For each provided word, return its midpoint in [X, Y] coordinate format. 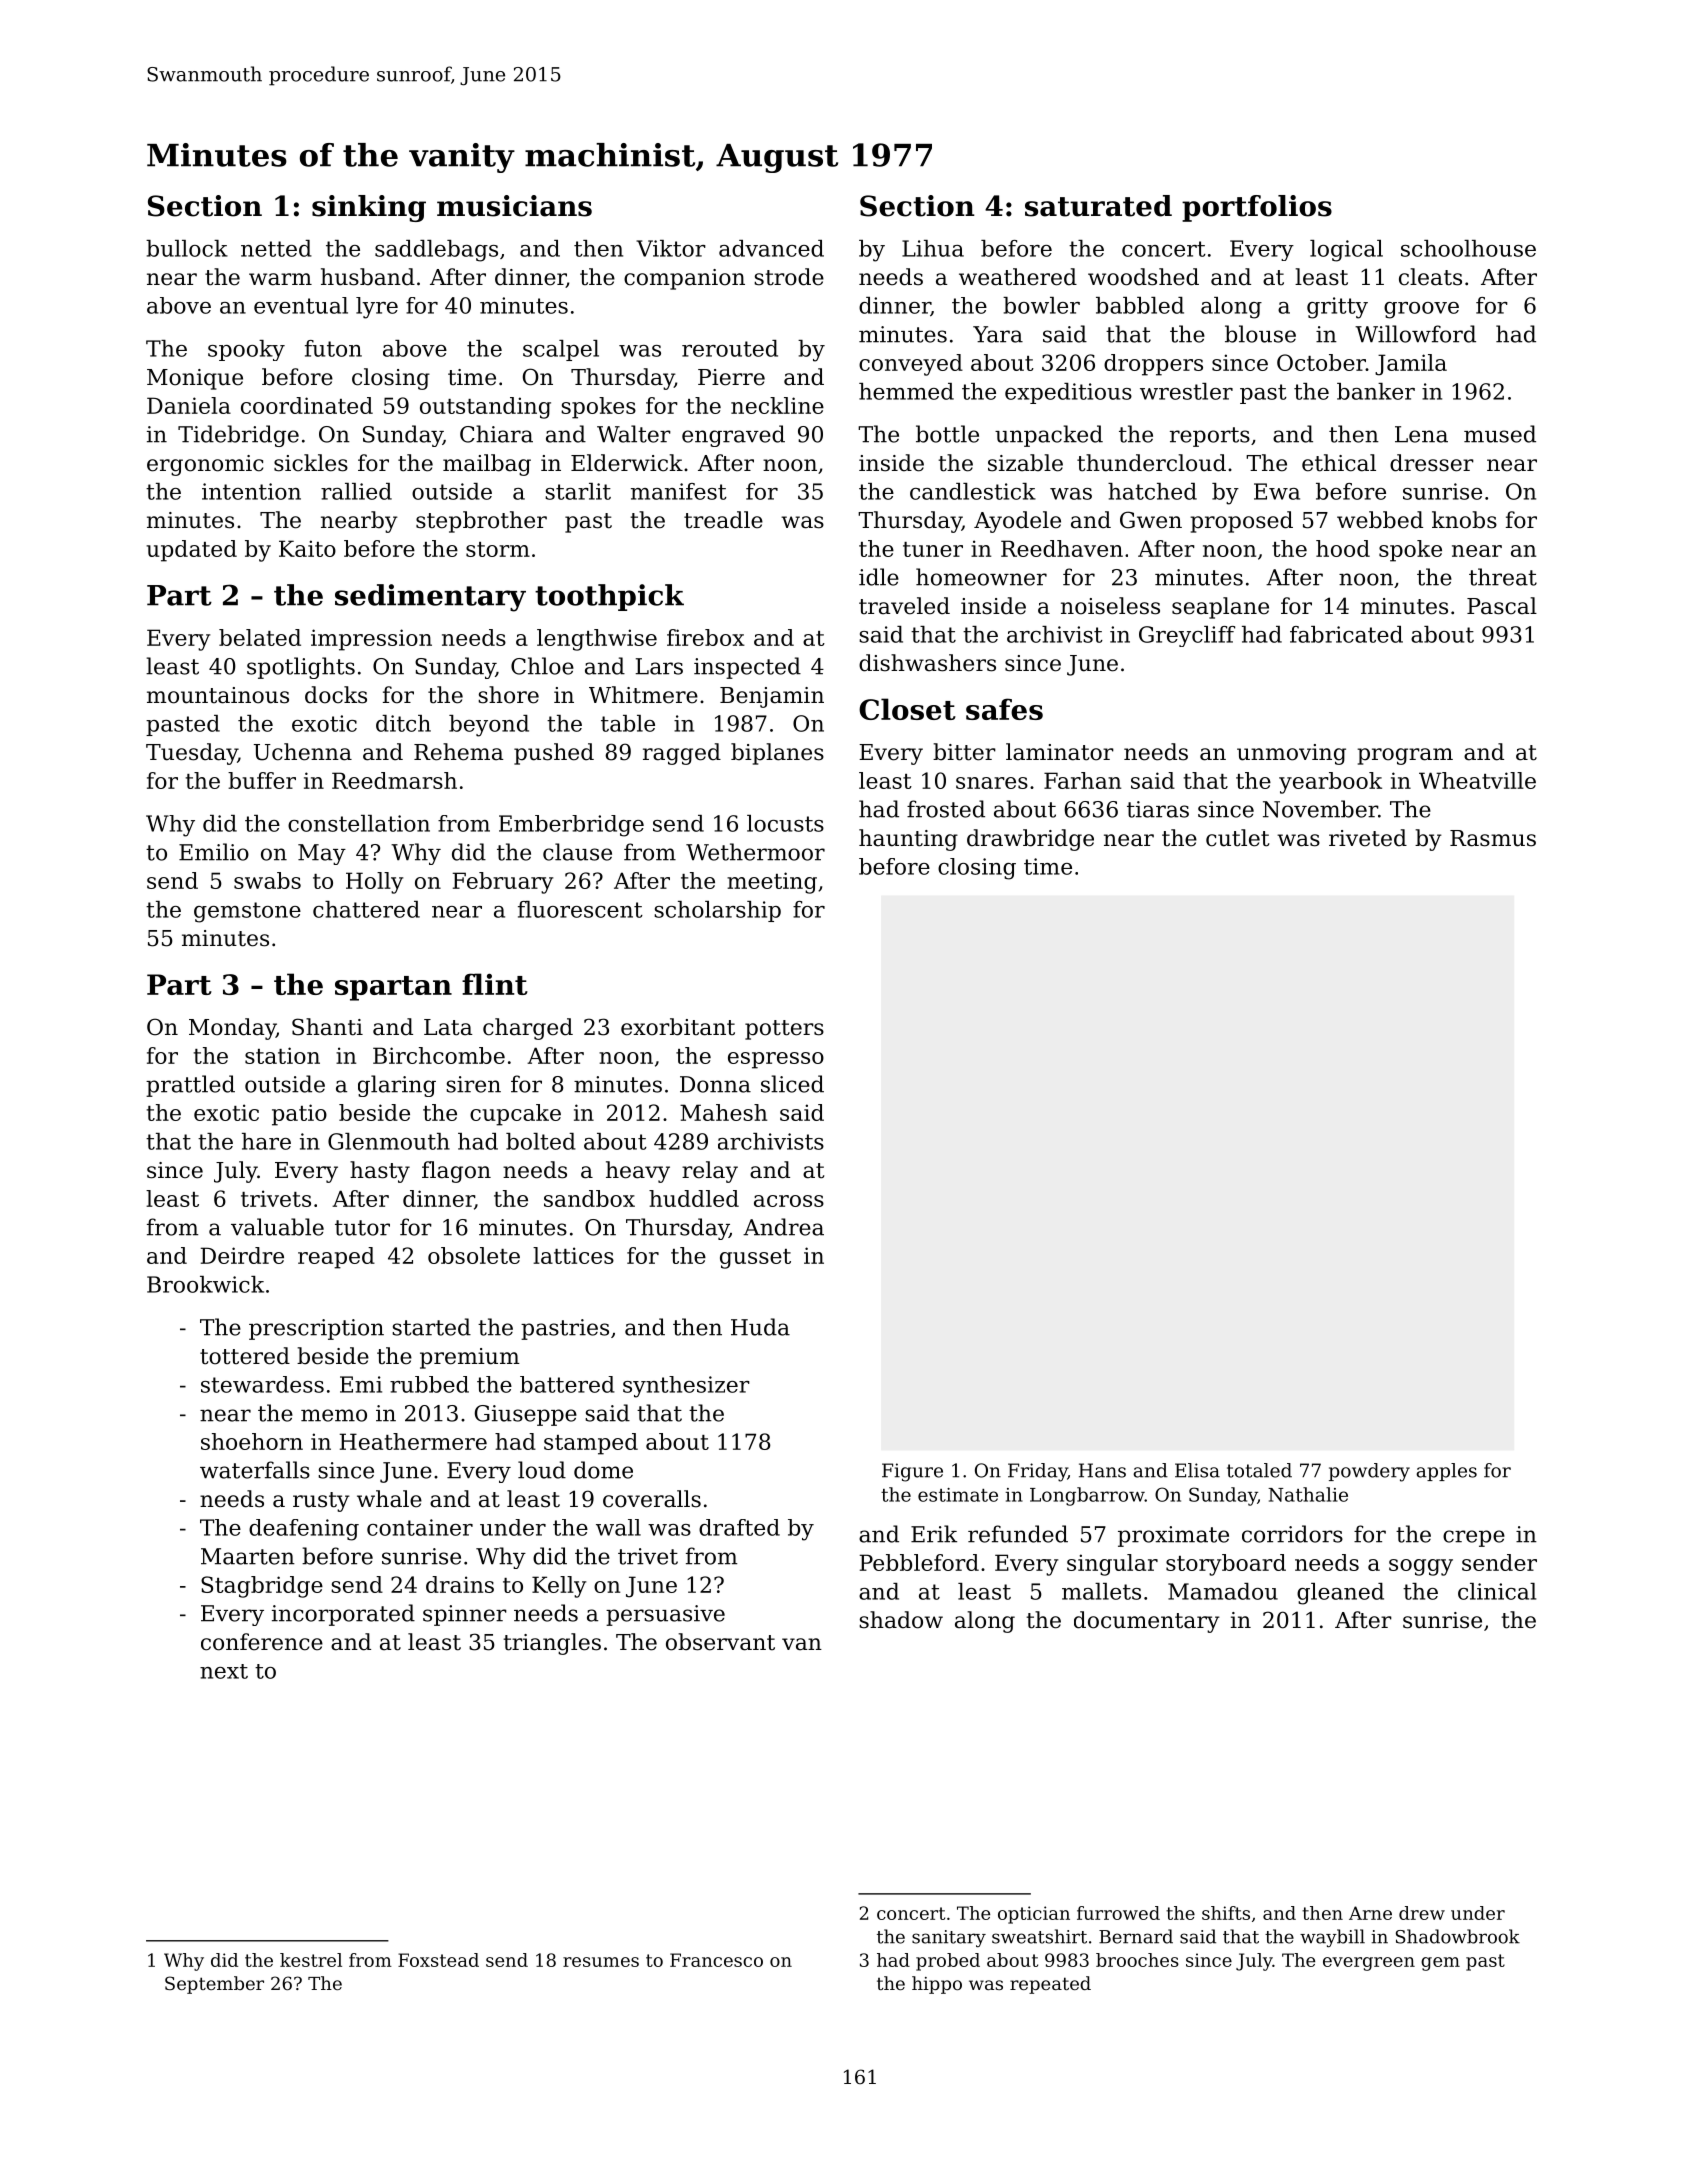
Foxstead [438, 1960]
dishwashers [927, 663]
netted [276, 248]
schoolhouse [1468, 248]
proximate [1173, 1536]
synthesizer [686, 1387]
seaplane [1220, 608]
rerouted [730, 348]
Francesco [716, 1960]
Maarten [248, 1556]
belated [260, 637]
